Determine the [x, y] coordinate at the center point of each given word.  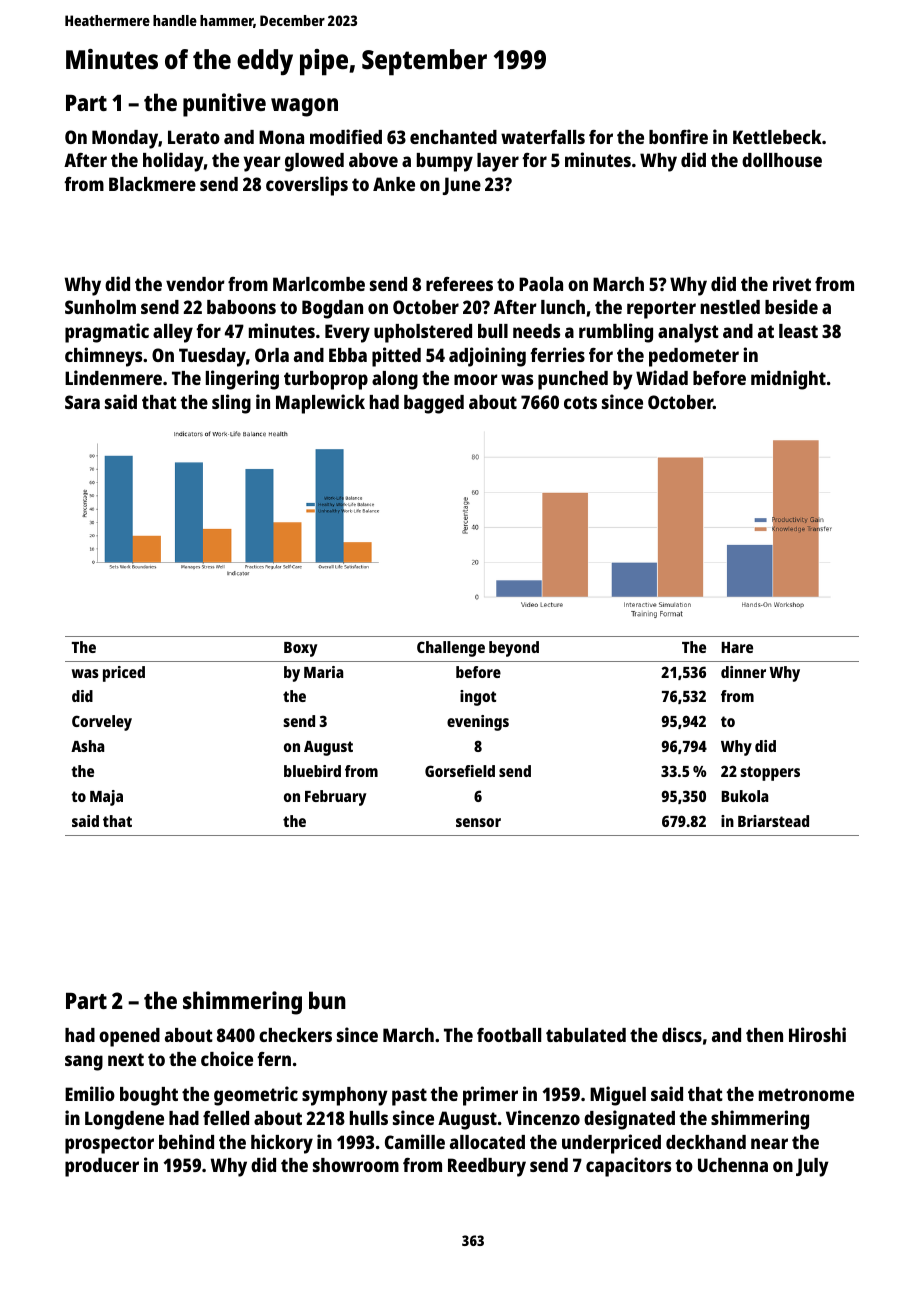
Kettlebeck [777, 137]
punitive [224, 105]
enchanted [453, 137]
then [764, 1035]
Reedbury [487, 1167]
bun [327, 1000]
